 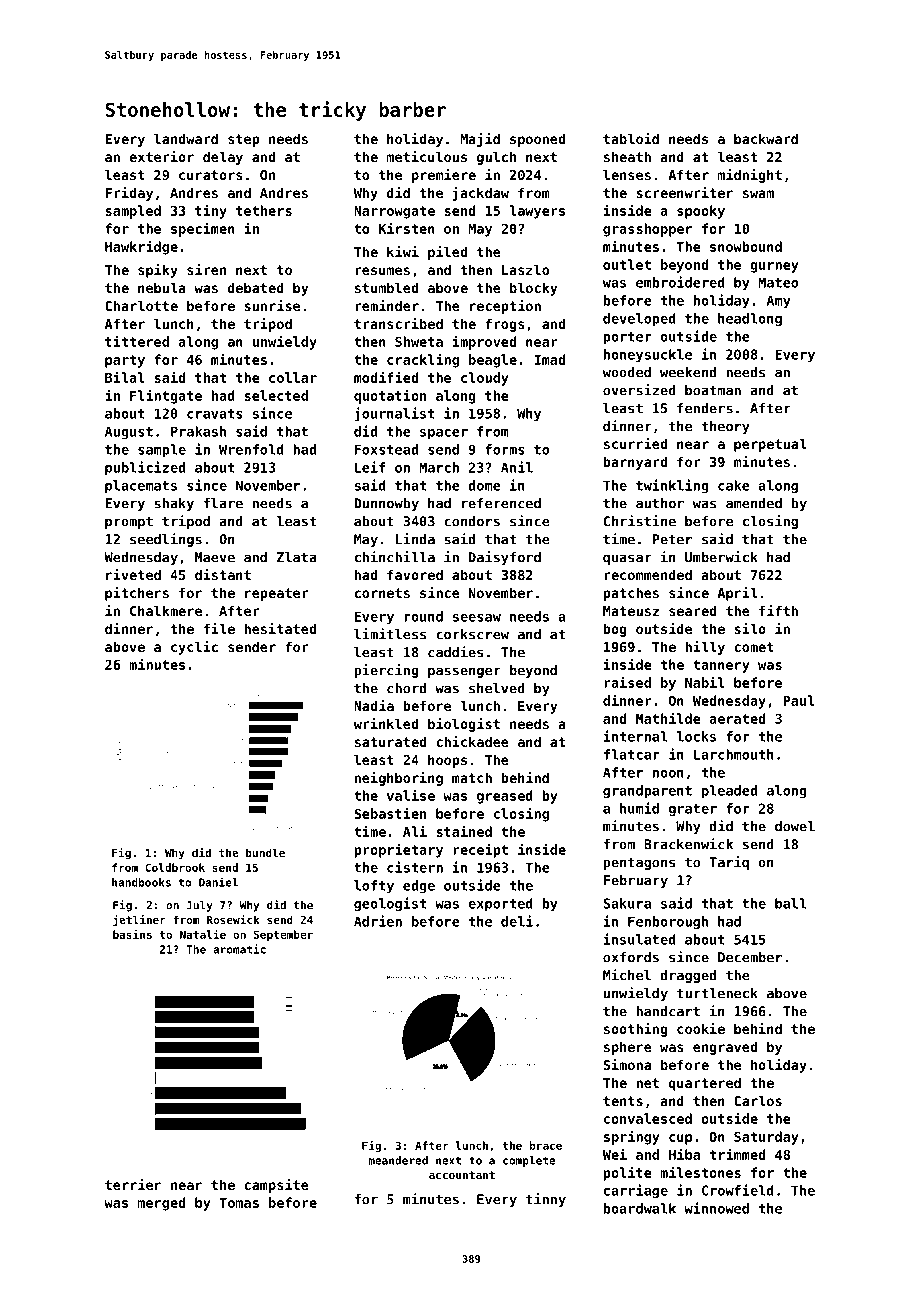 I want to click on Maeve, so click(x=215, y=557).
